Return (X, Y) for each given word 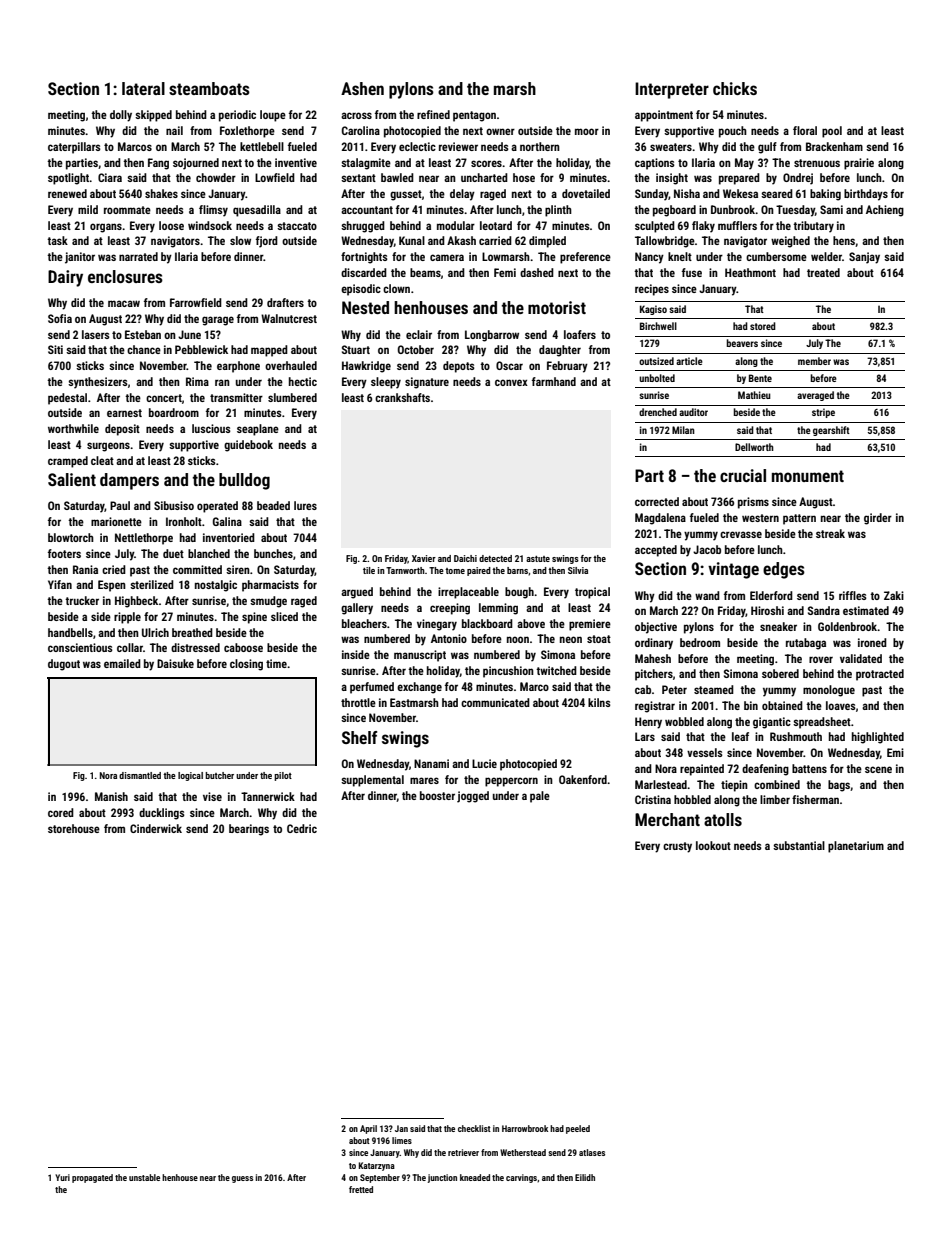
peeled (578, 1129)
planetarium (856, 847)
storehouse (74, 828)
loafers (580, 334)
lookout (713, 845)
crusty (677, 847)
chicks (735, 88)
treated (823, 272)
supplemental (372, 781)
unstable (144, 1177)
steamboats (209, 88)
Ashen (362, 88)
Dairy (65, 278)
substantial (799, 845)
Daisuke (175, 663)
